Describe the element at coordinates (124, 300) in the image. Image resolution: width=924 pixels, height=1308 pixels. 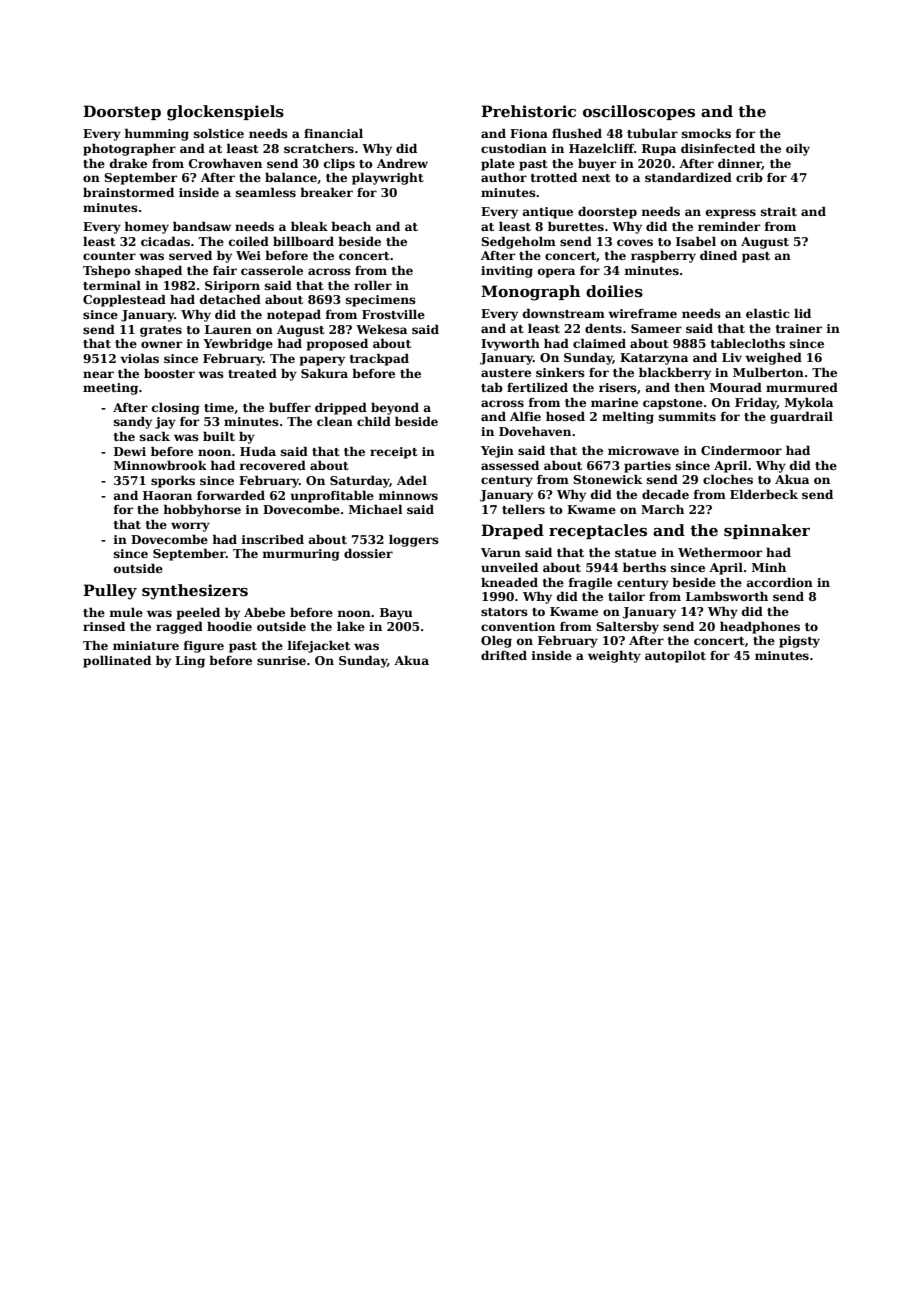
I see `Copplestead` at that location.
